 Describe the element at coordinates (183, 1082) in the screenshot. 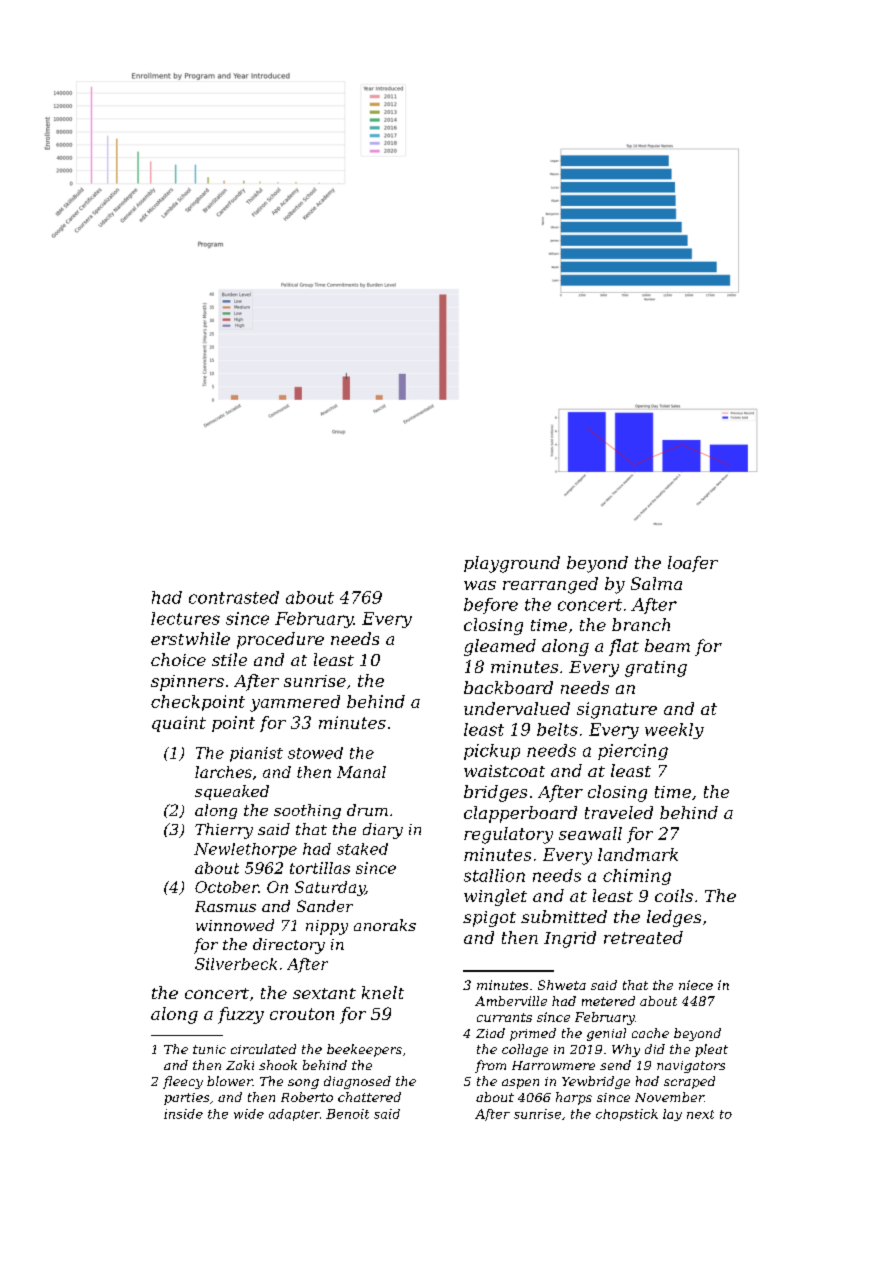

I see `fleecy` at that location.
